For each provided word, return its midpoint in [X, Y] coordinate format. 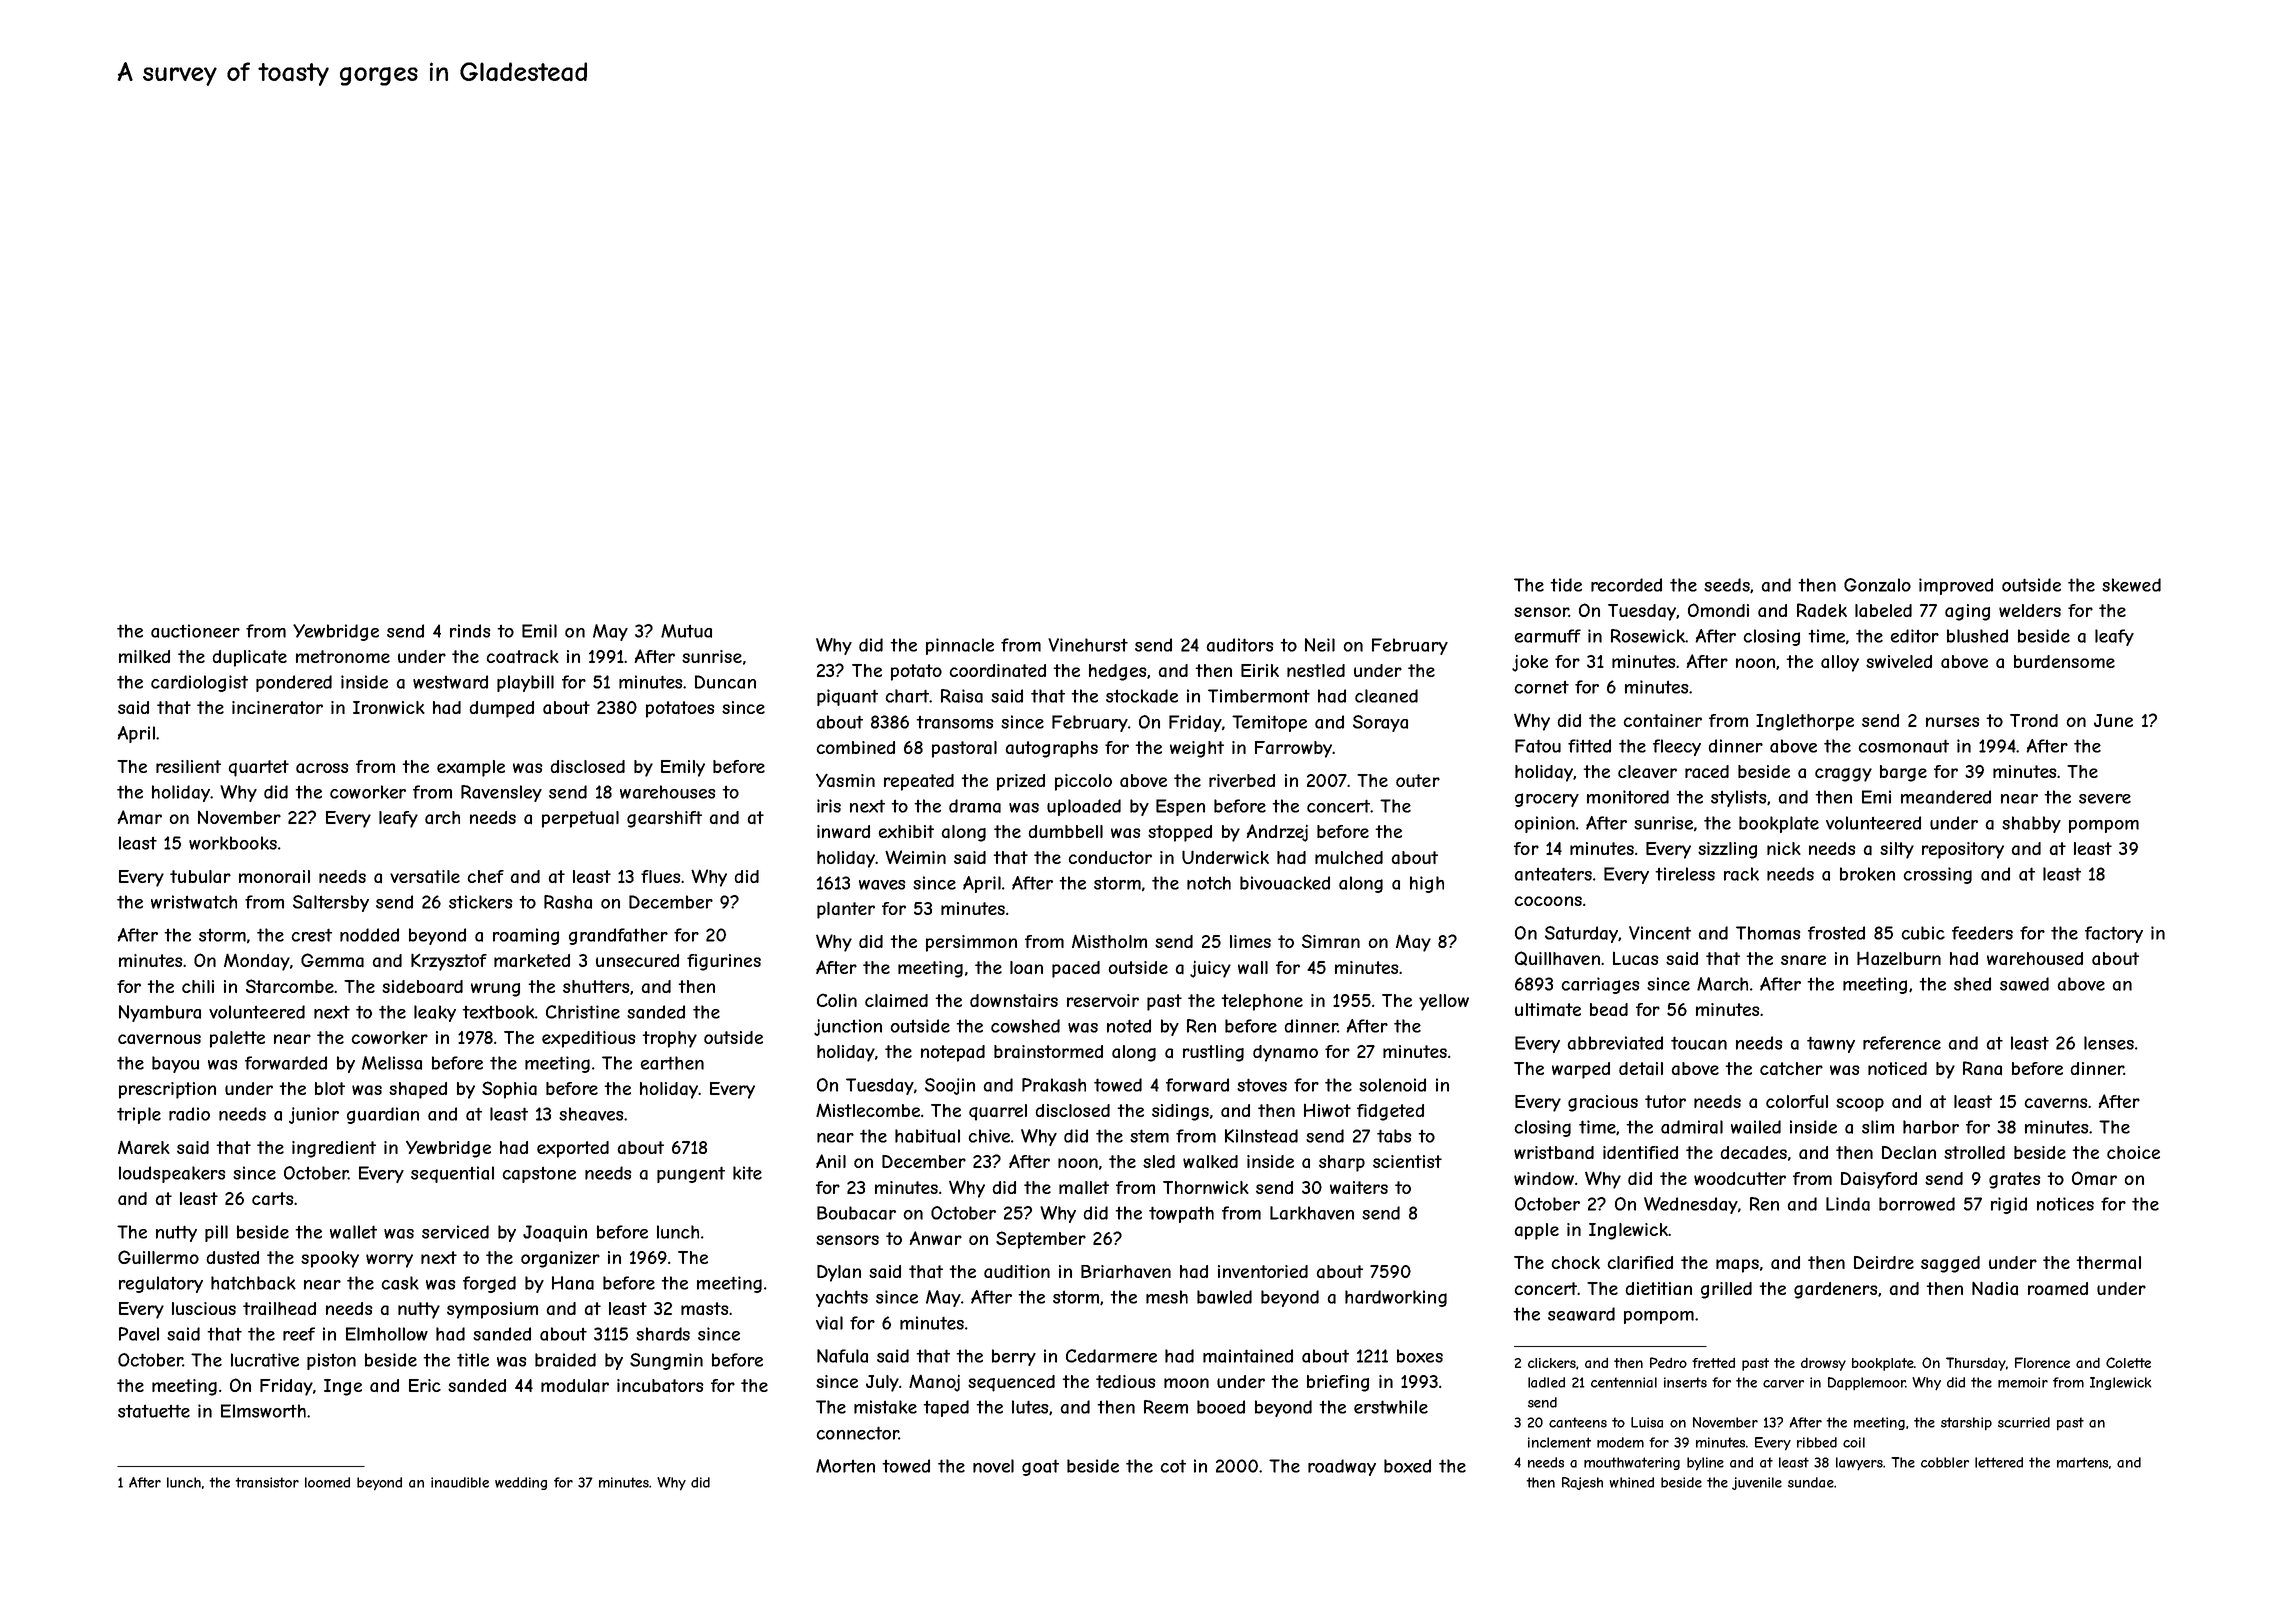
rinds [470, 631]
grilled [1726, 1290]
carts [272, 1199]
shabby [2031, 824]
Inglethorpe [1805, 722]
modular [575, 1386]
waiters [1359, 1188]
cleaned [1386, 696]
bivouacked [1285, 883]
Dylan [839, 1273]
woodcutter [1740, 1178]
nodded [369, 935]
